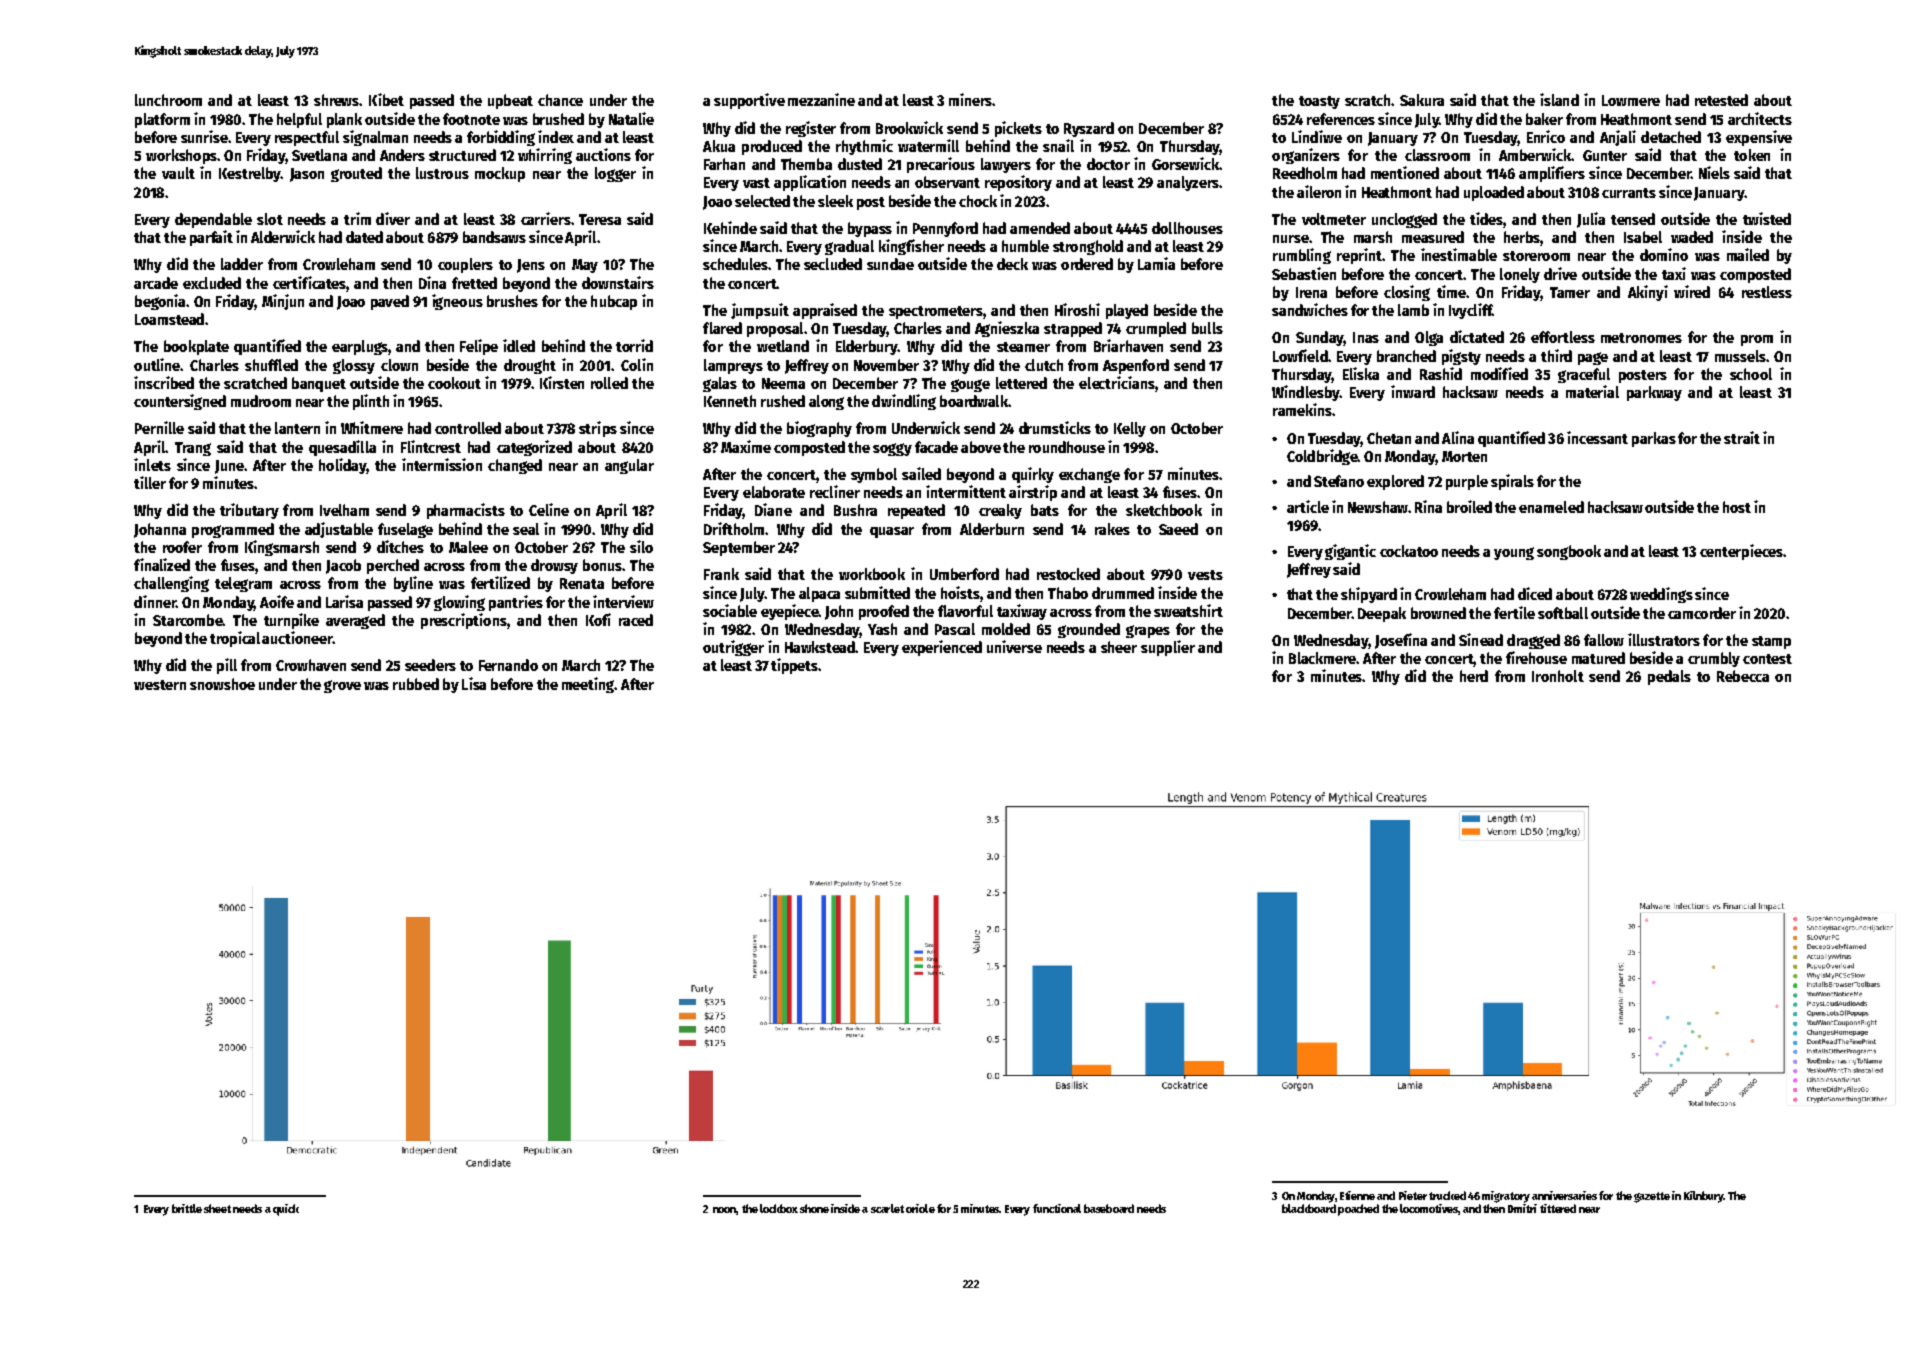 This page has height=1362, width=1926. What do you see at coordinates (168, 100) in the page?
I see `lunchroom` at bounding box center [168, 100].
